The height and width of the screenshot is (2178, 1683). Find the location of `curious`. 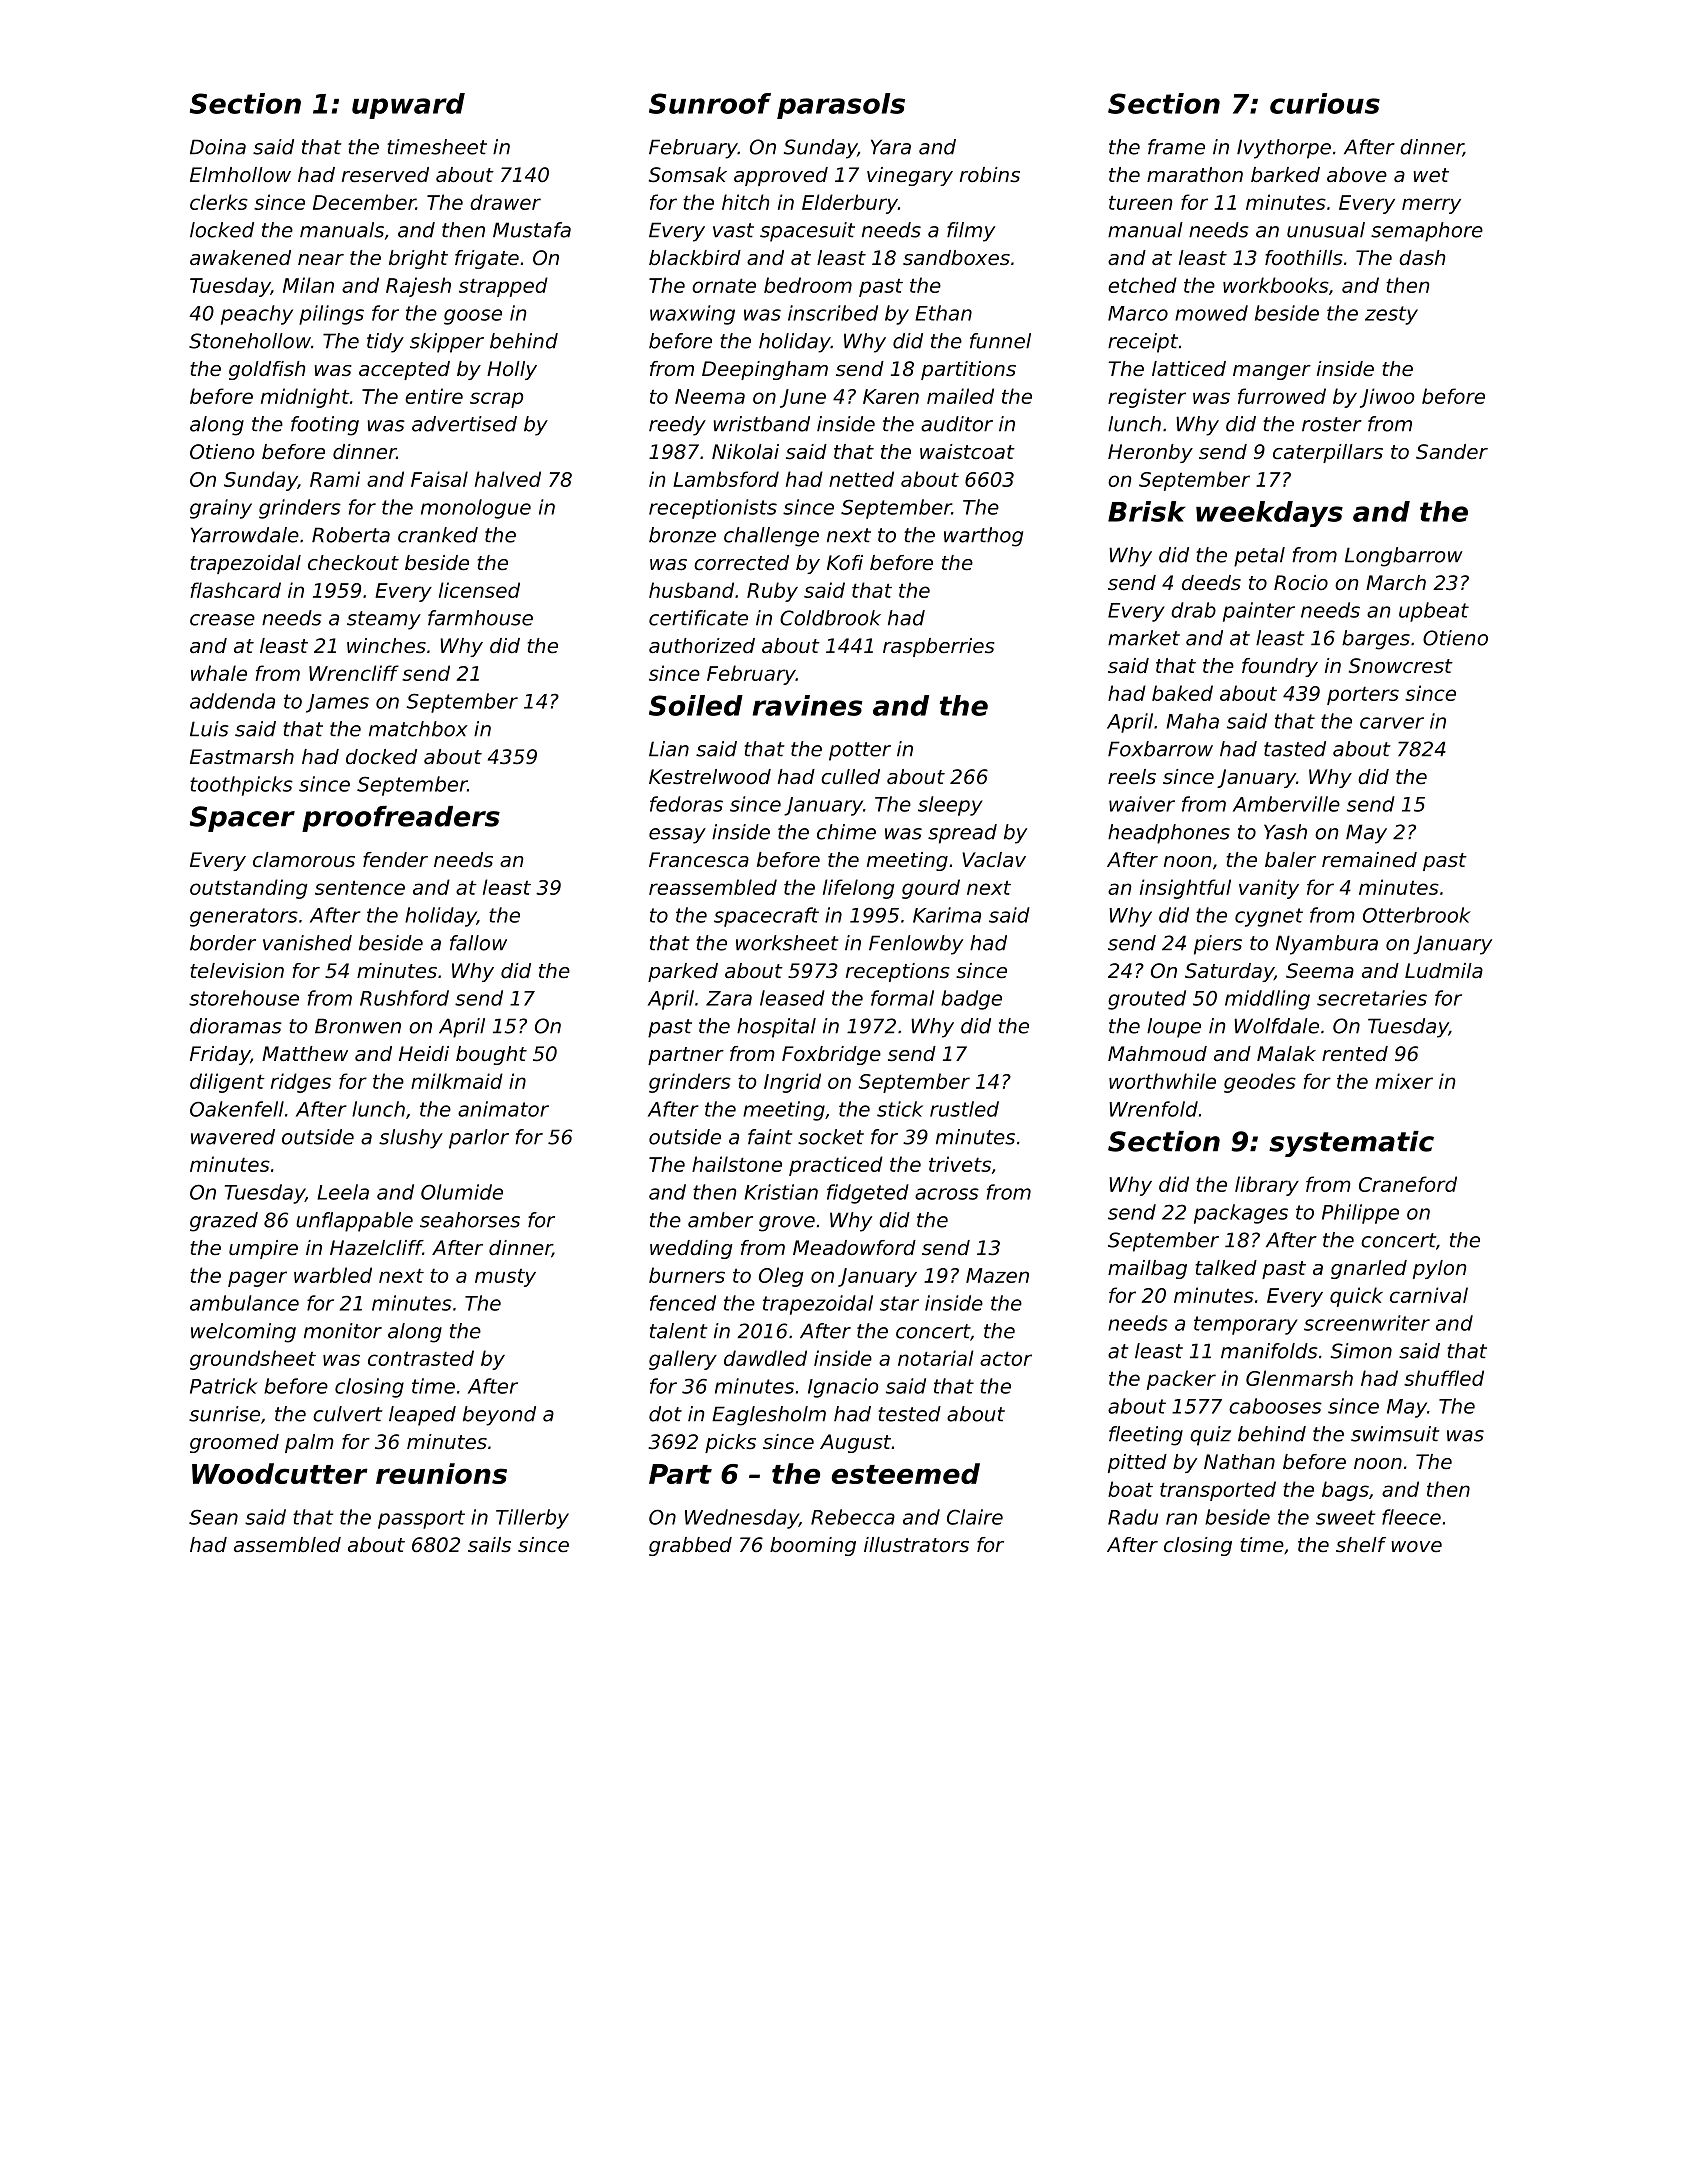

curious is located at coordinates (1325, 103).
